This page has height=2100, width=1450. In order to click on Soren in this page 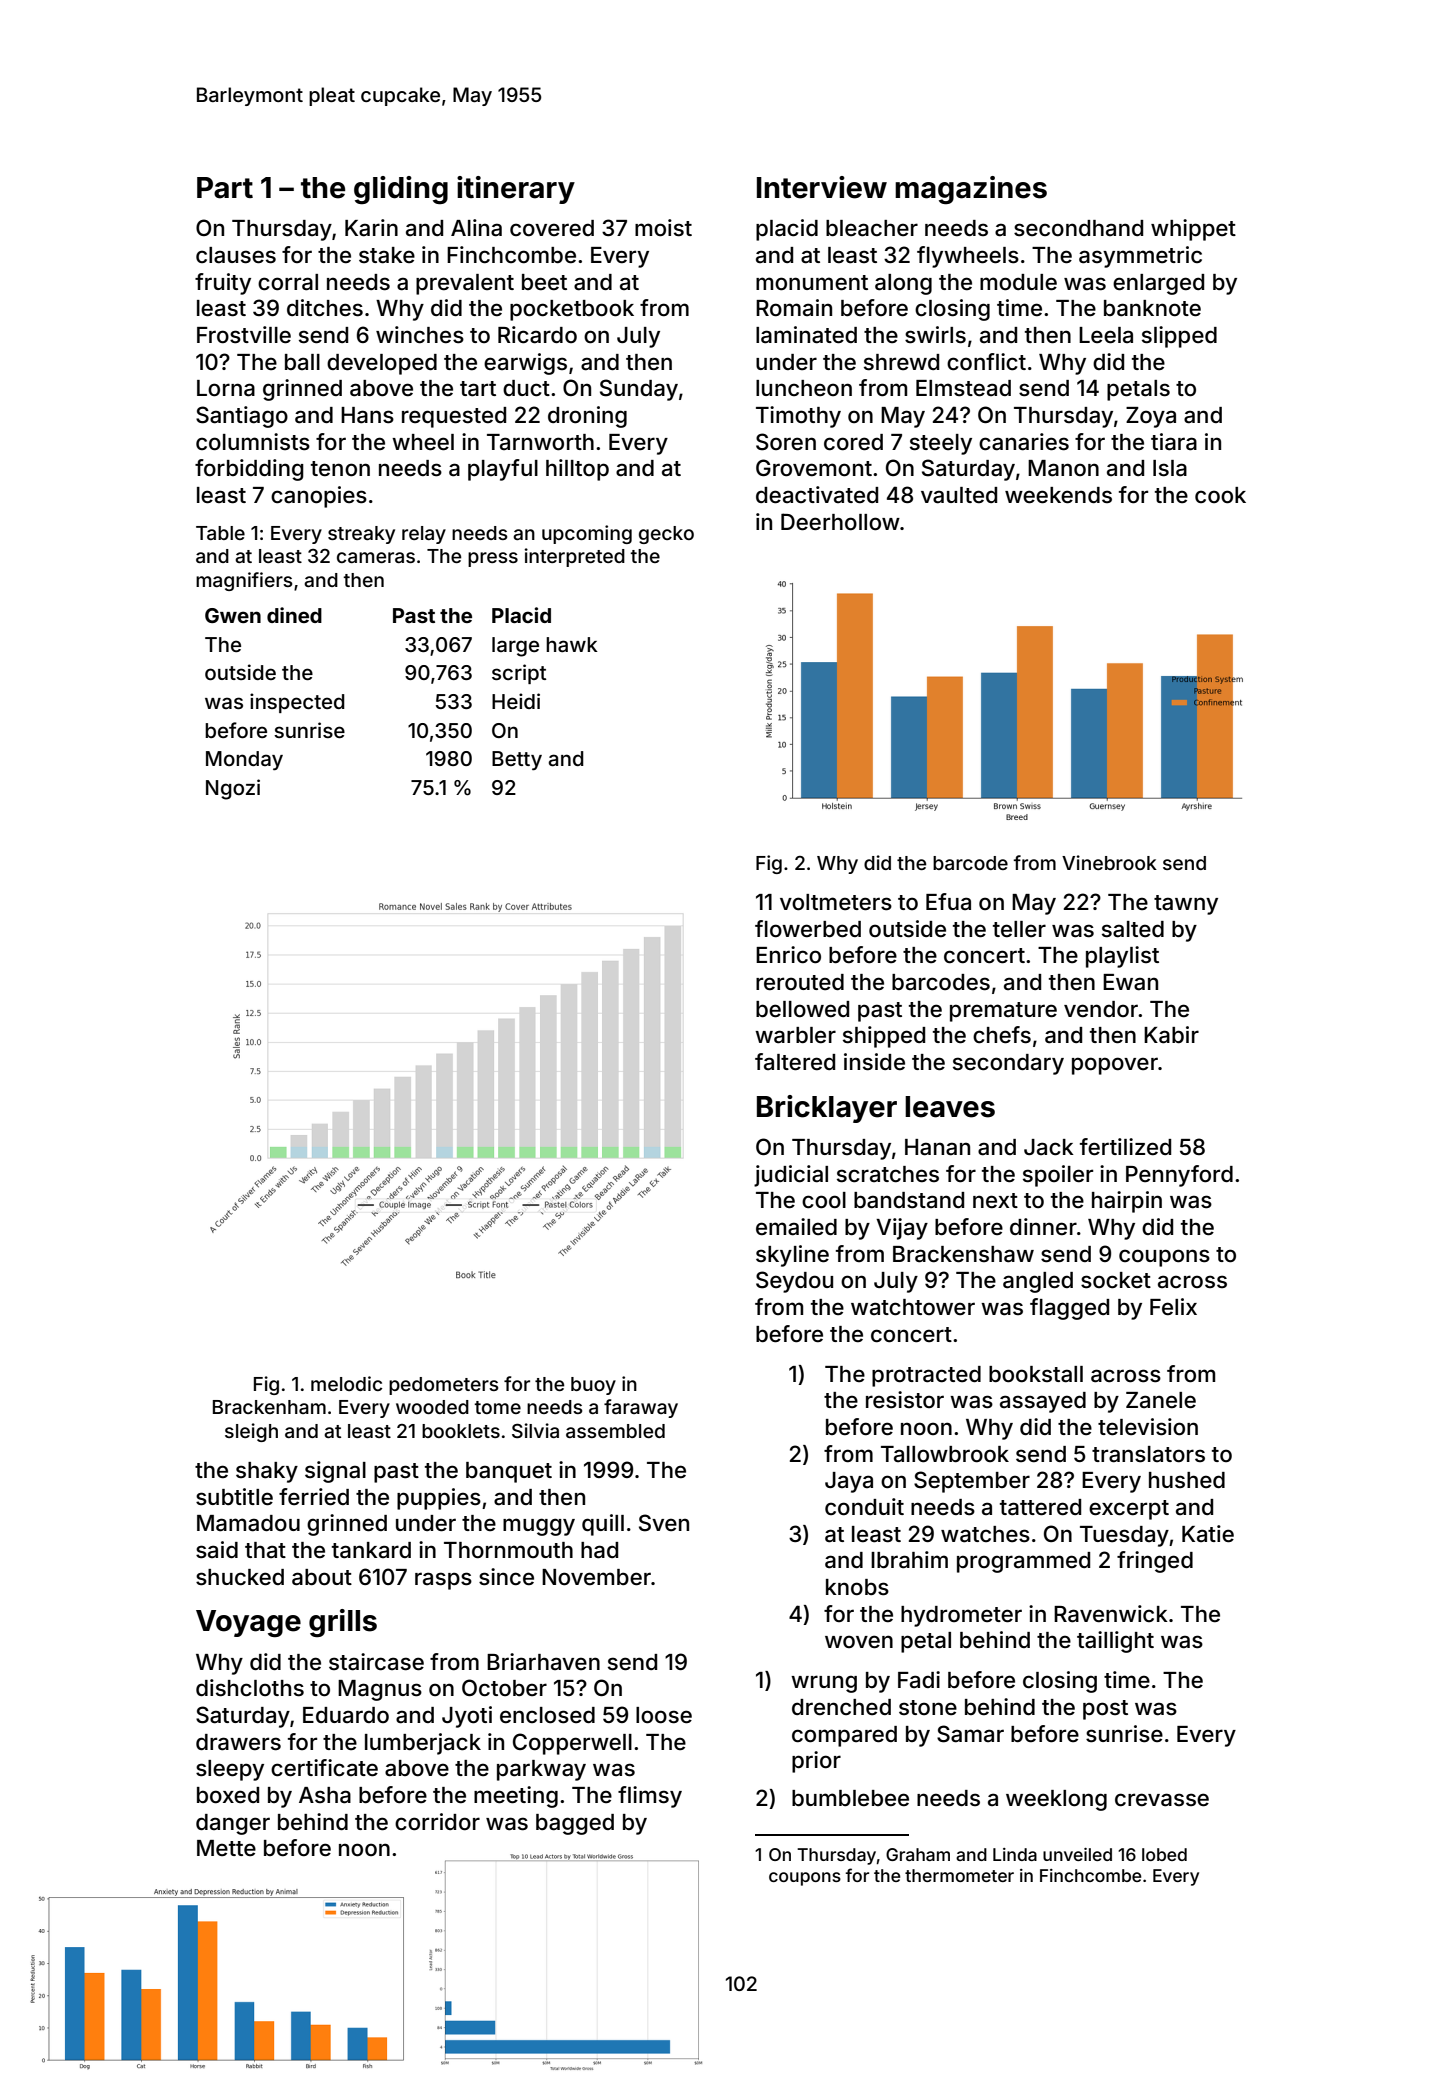, I will do `click(786, 442)`.
